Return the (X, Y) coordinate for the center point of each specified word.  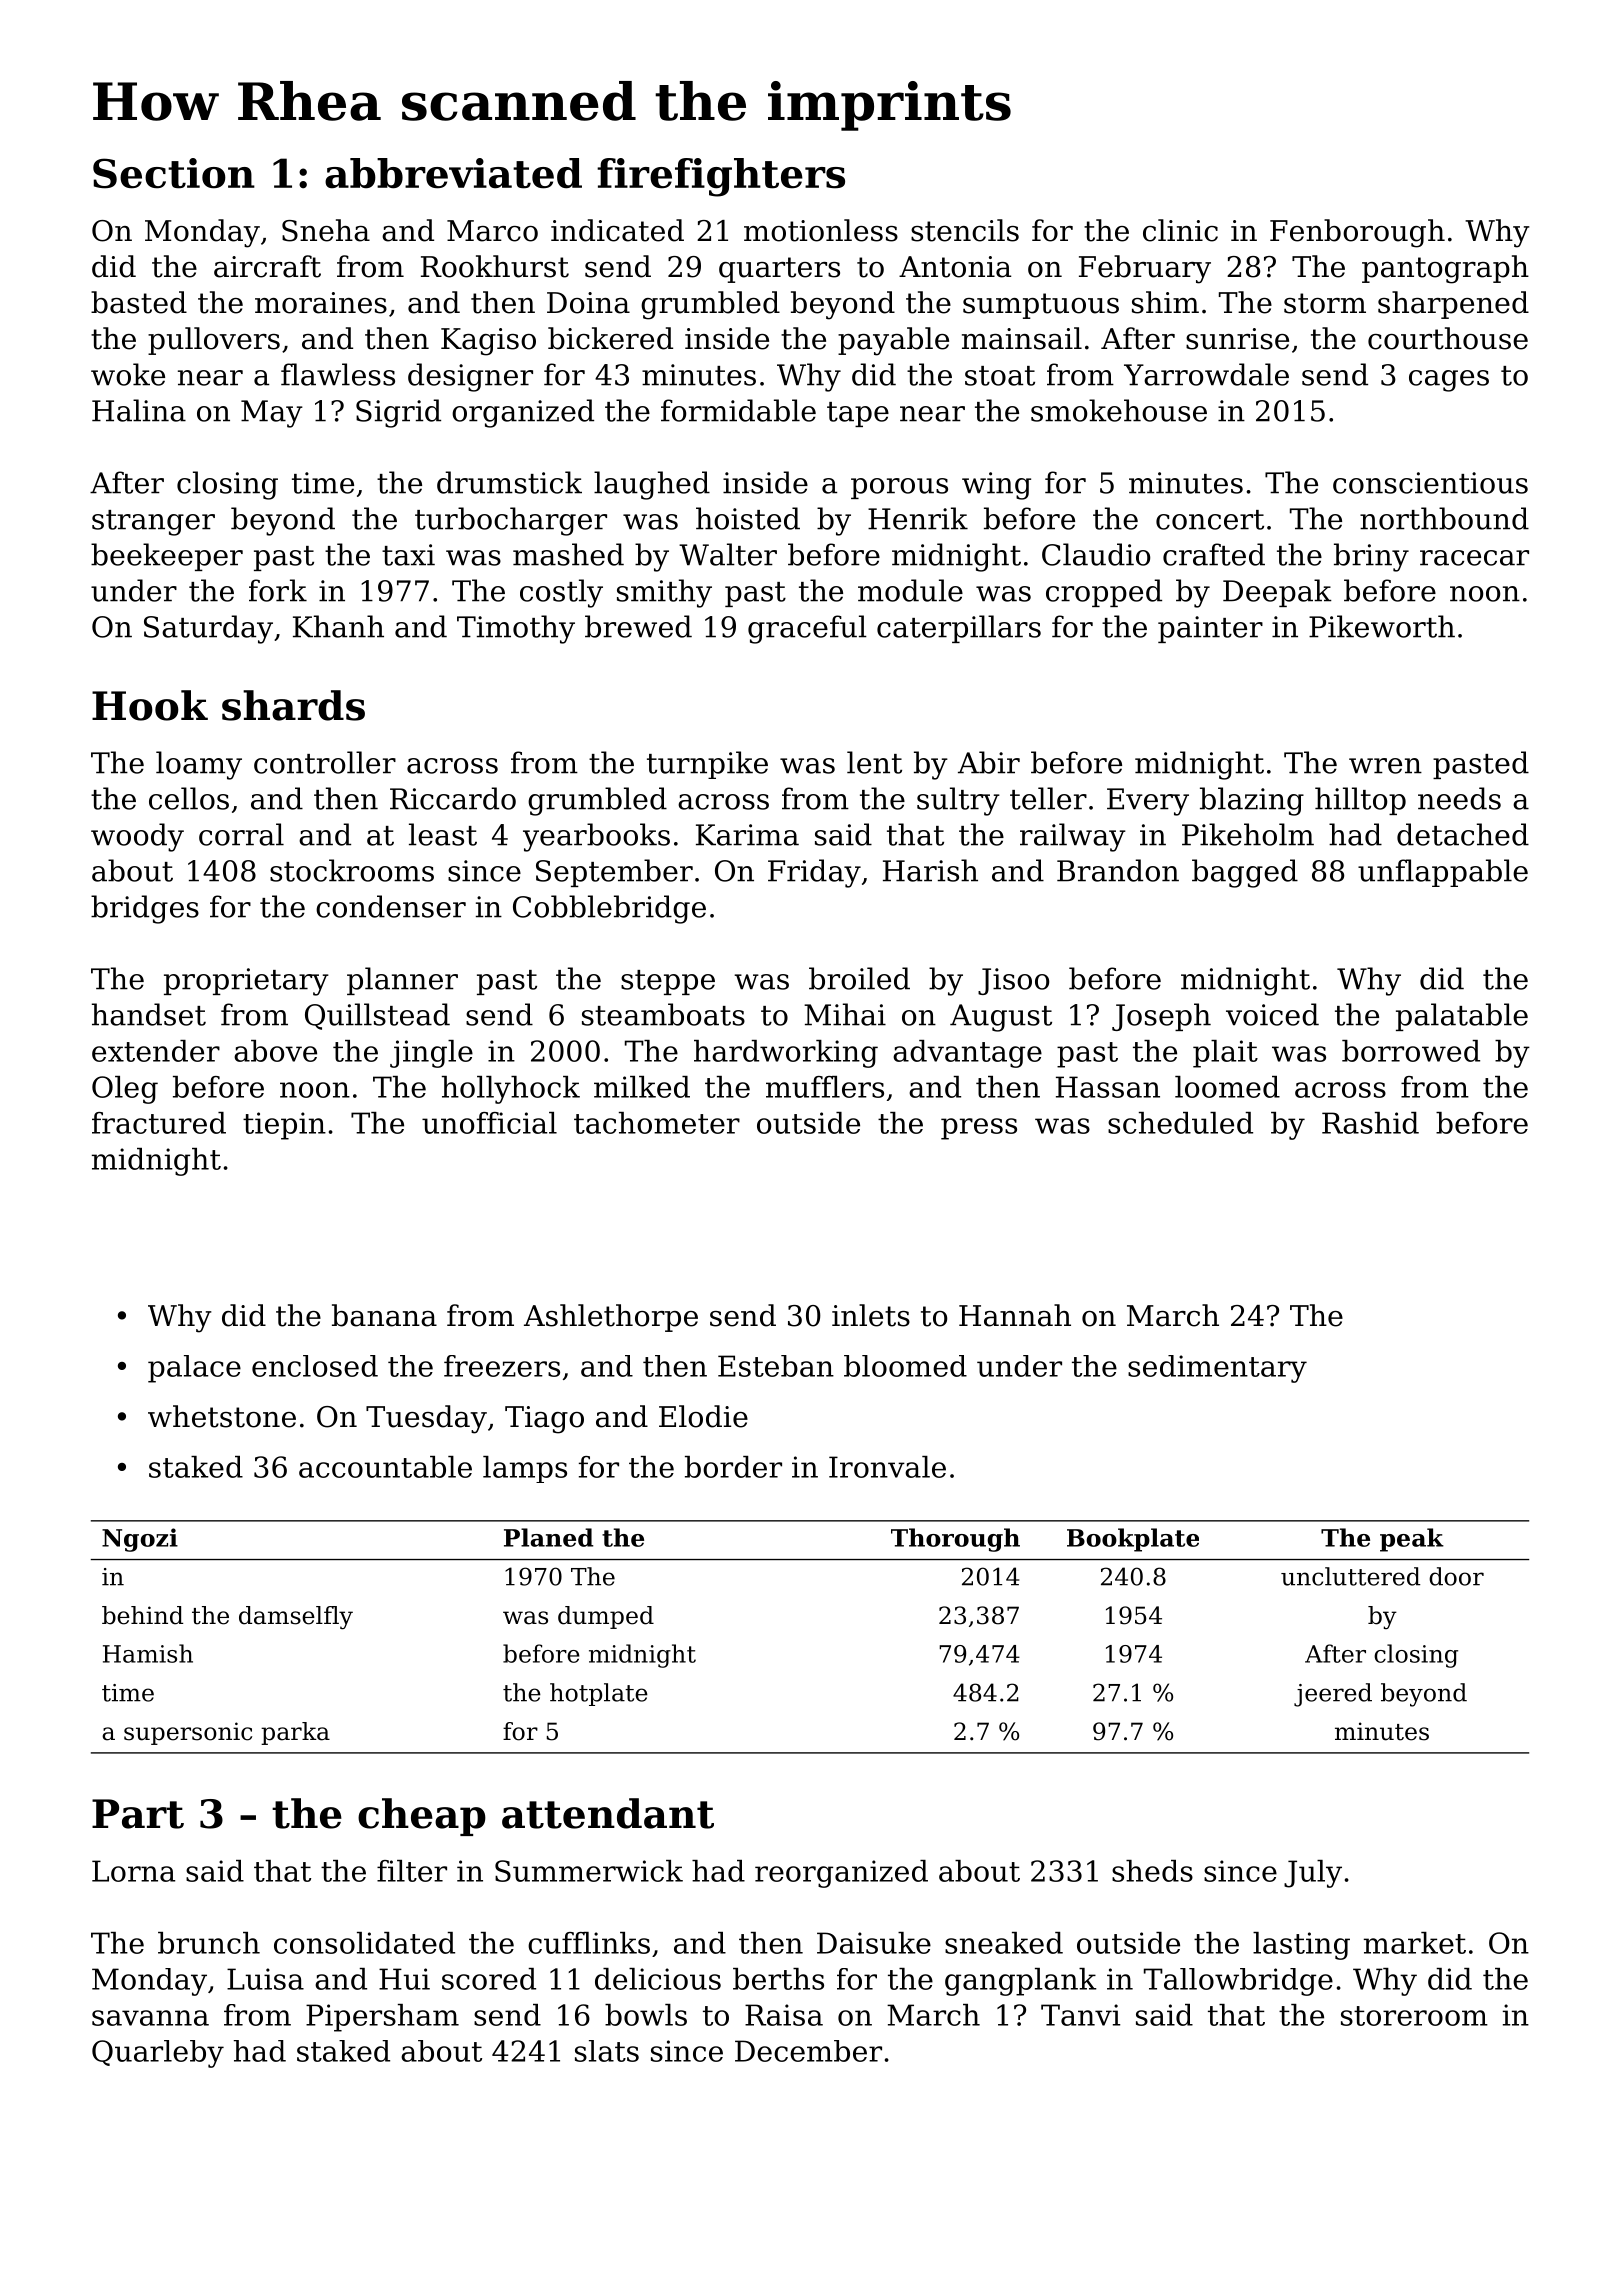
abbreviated (453, 173)
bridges (145, 909)
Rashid (1370, 1123)
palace (194, 1369)
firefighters (721, 177)
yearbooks (596, 837)
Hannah (1015, 1315)
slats (607, 2051)
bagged (1245, 873)
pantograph (1445, 269)
